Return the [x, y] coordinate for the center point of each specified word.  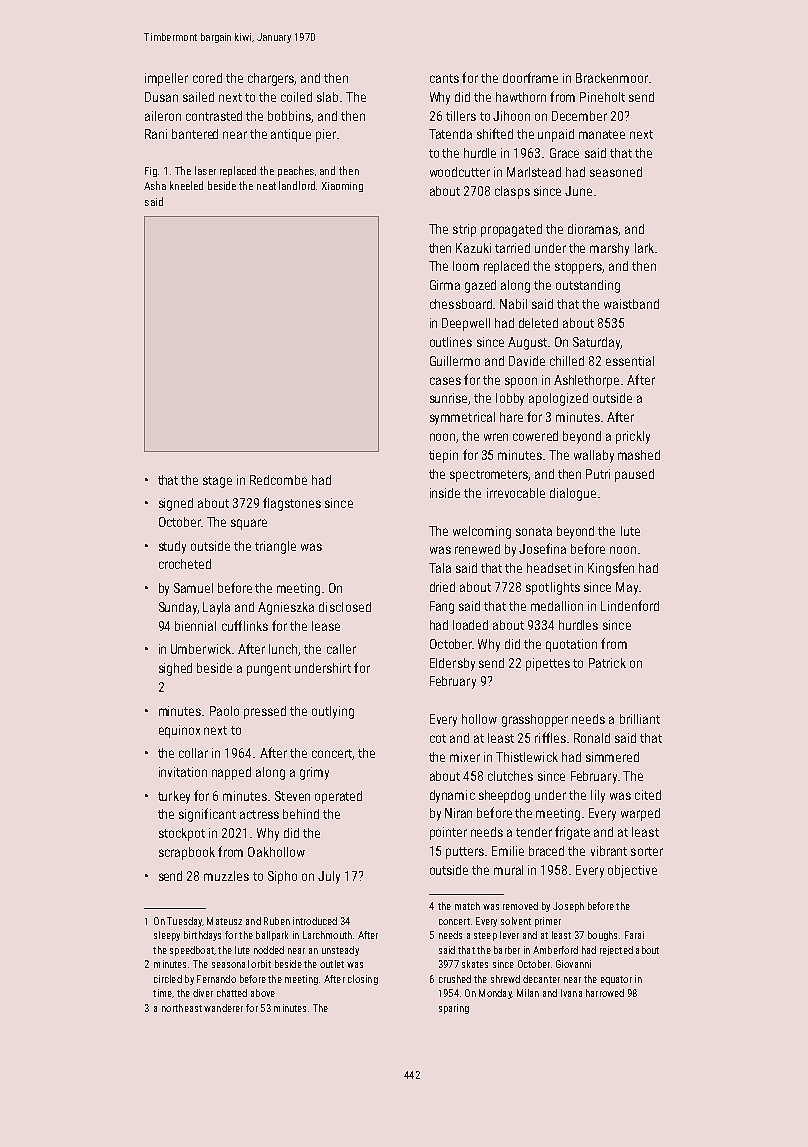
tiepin [443, 456]
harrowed [605, 993]
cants [444, 78]
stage [217, 482]
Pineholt [602, 97]
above [263, 993]
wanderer [223, 1008]
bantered [195, 134]
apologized [558, 399]
